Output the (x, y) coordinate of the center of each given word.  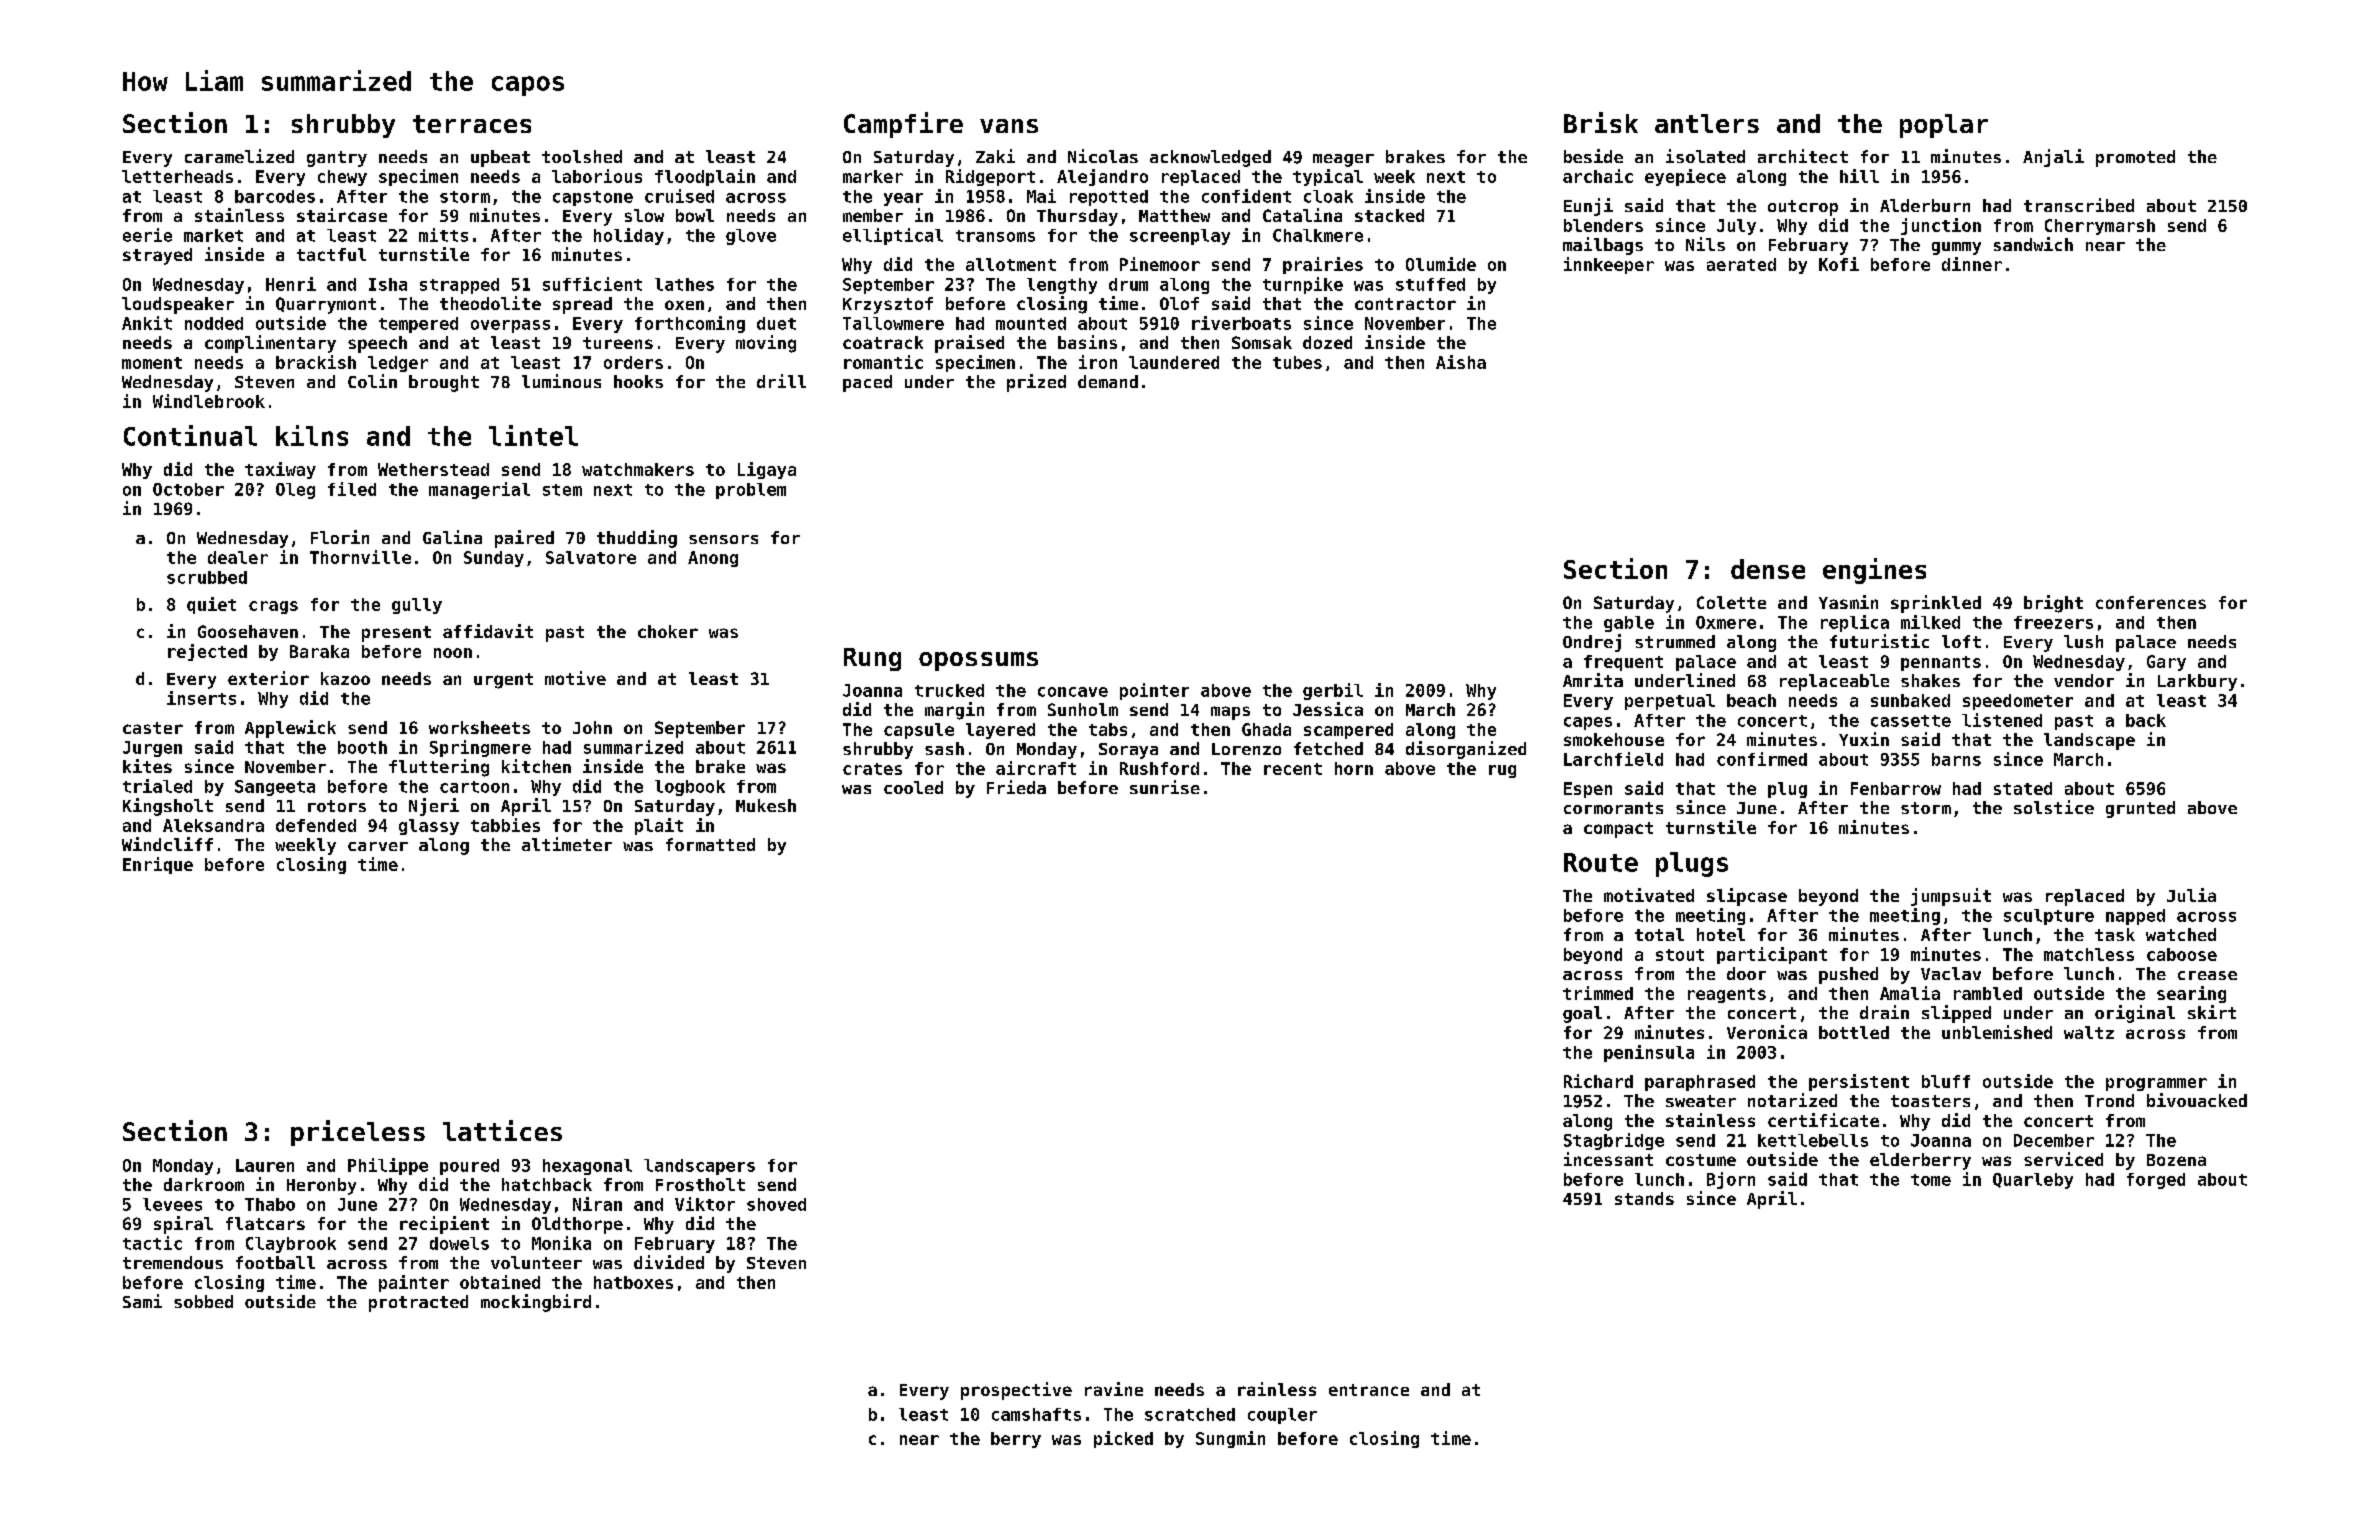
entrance (1369, 1390)
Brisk (1601, 122)
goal (1582, 1014)
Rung (872, 659)
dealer (238, 557)
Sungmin (1230, 1439)
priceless (358, 1133)
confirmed (1762, 759)
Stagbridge (1614, 1141)
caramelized (239, 156)
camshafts (1036, 1414)
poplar (1944, 126)
